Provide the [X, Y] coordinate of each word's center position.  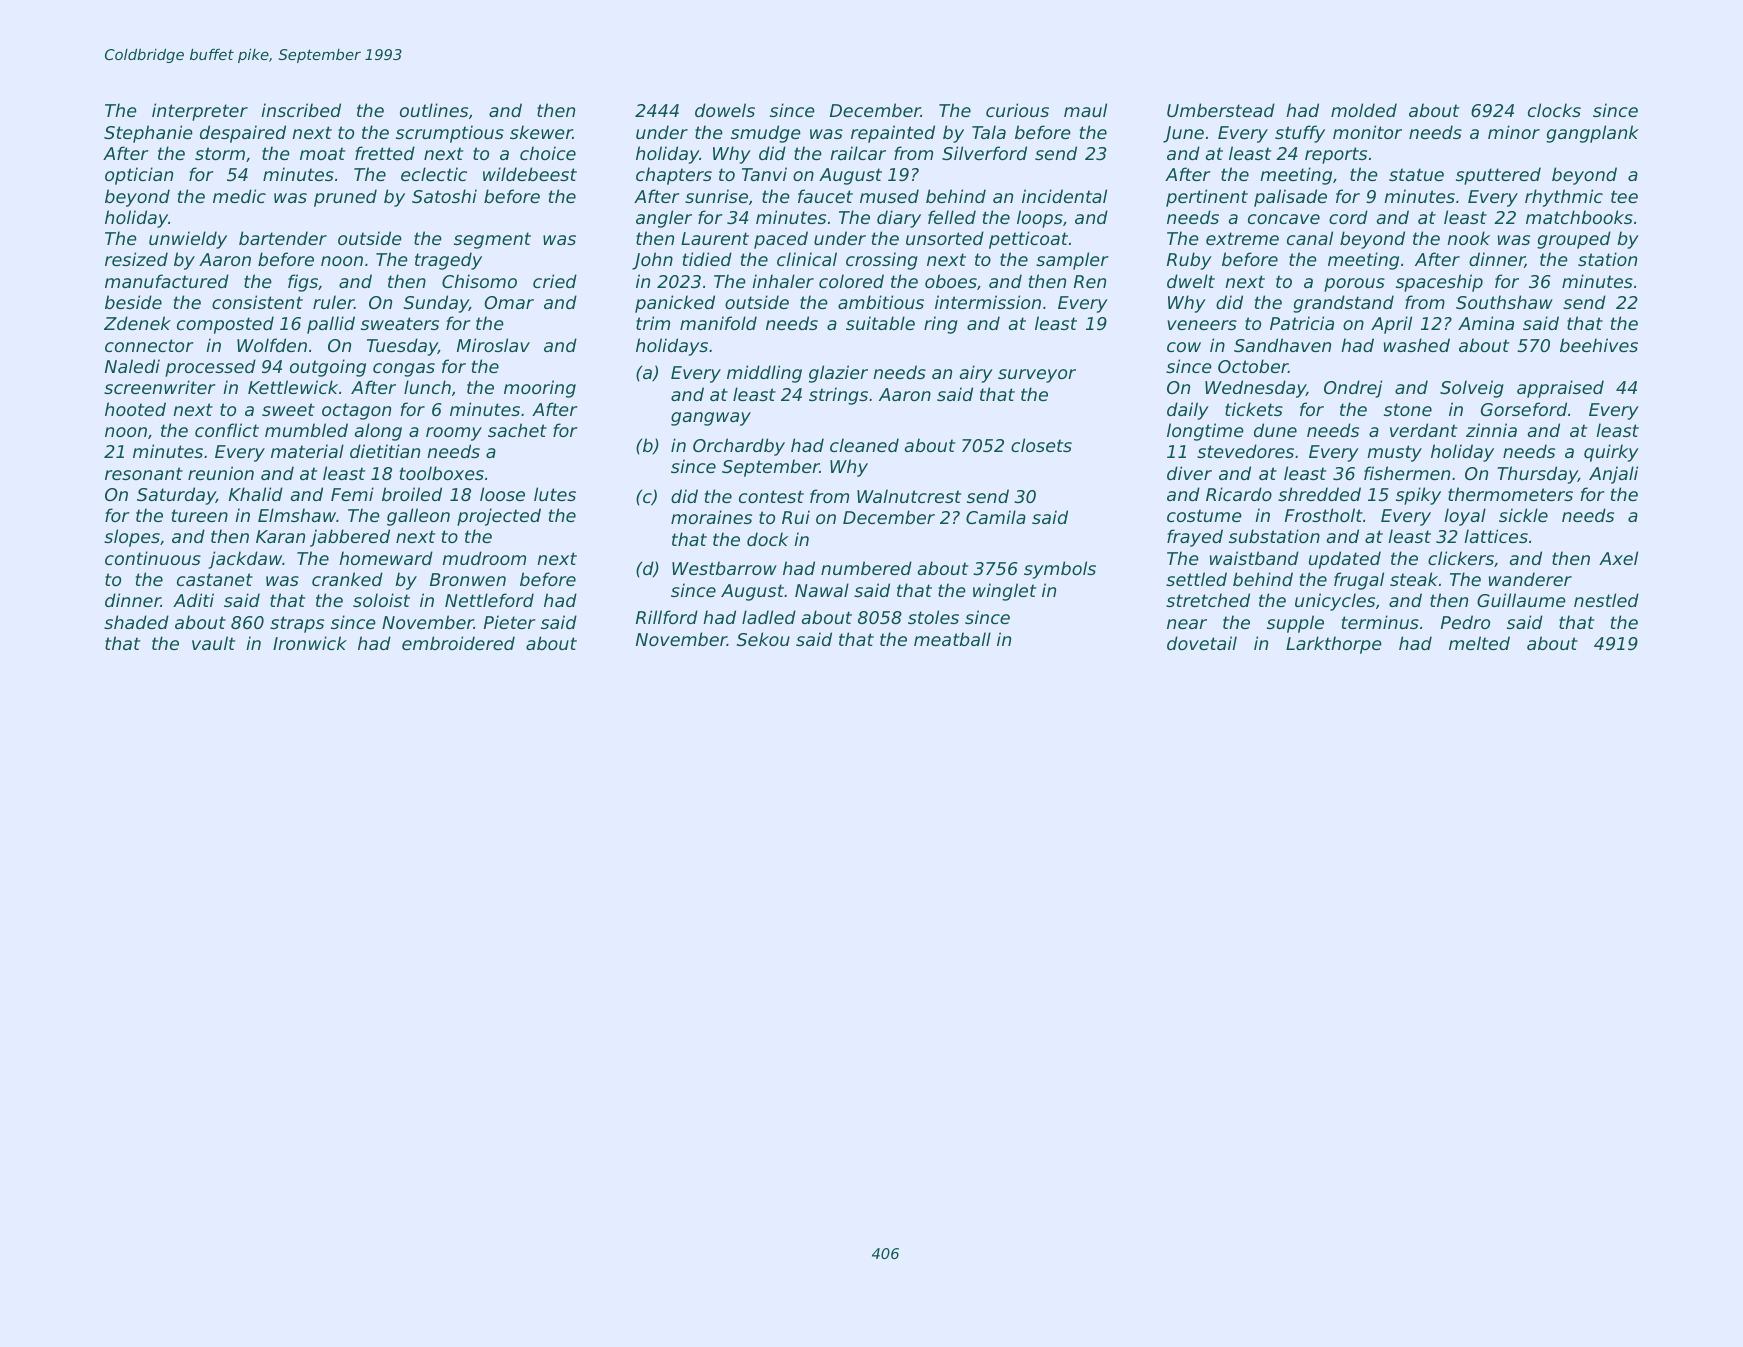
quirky [1611, 453]
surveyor [1037, 376]
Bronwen [468, 579]
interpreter [200, 112]
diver [1189, 473]
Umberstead [1221, 110]
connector [149, 345]
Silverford [984, 153]
